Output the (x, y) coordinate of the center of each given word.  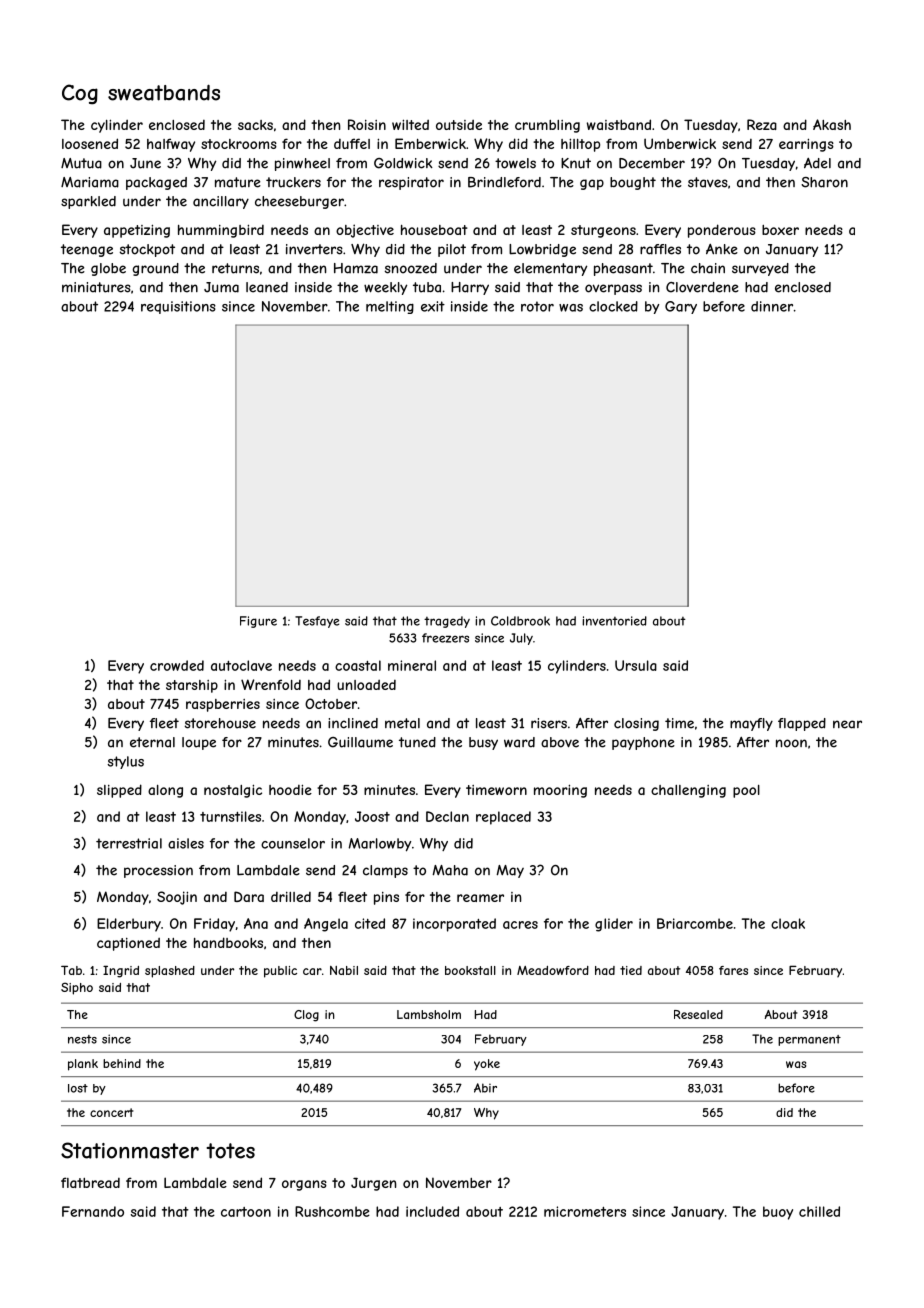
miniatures (96, 287)
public (280, 972)
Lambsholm (429, 1014)
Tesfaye (317, 622)
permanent (809, 1040)
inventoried (614, 621)
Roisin (367, 124)
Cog (80, 94)
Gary (681, 307)
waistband (619, 124)
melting (390, 307)
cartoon (246, 1212)
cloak (788, 923)
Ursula (636, 665)
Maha (450, 870)
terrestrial (129, 843)
